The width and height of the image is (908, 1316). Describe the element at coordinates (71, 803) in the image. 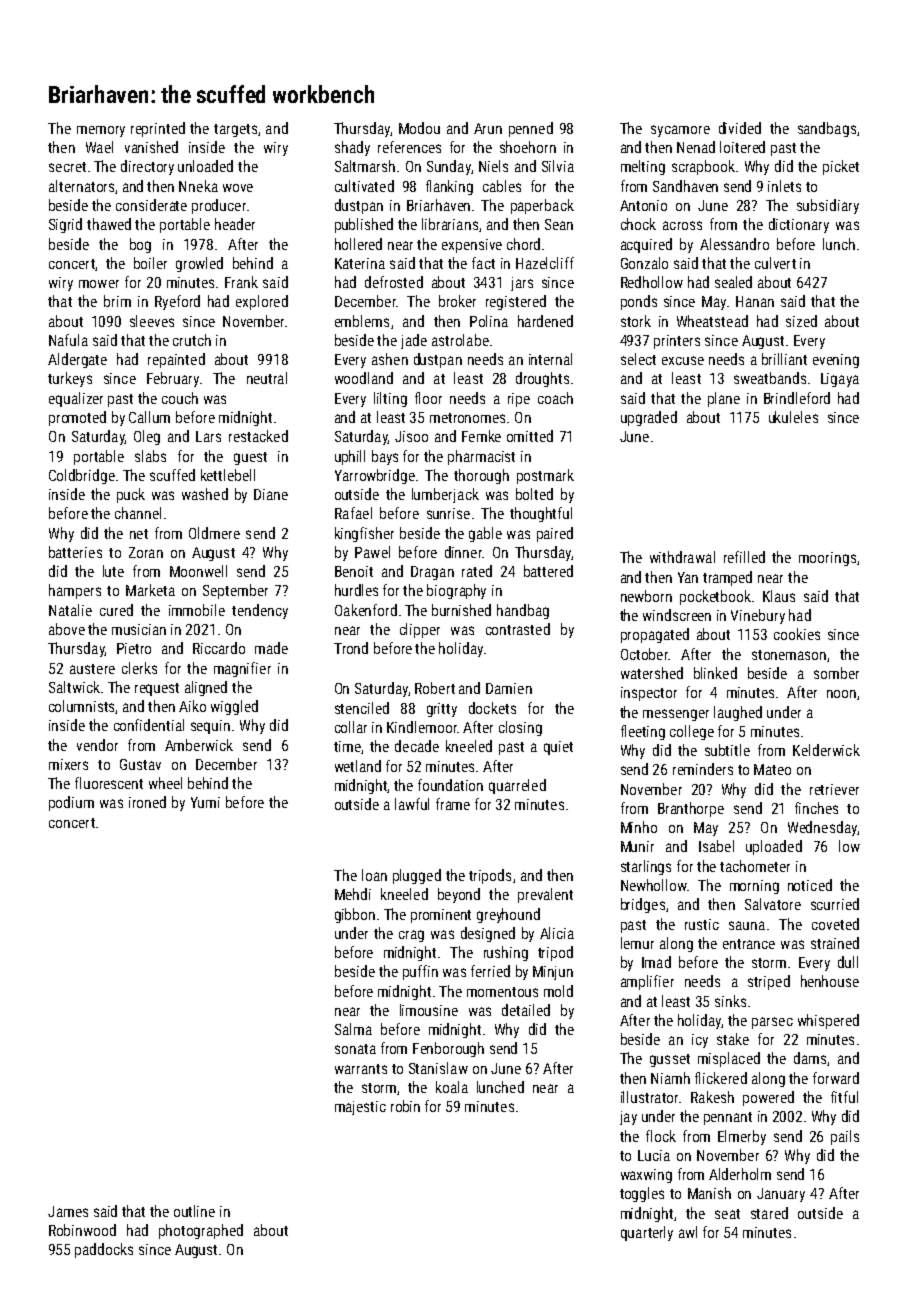

I see `podium` at that location.
